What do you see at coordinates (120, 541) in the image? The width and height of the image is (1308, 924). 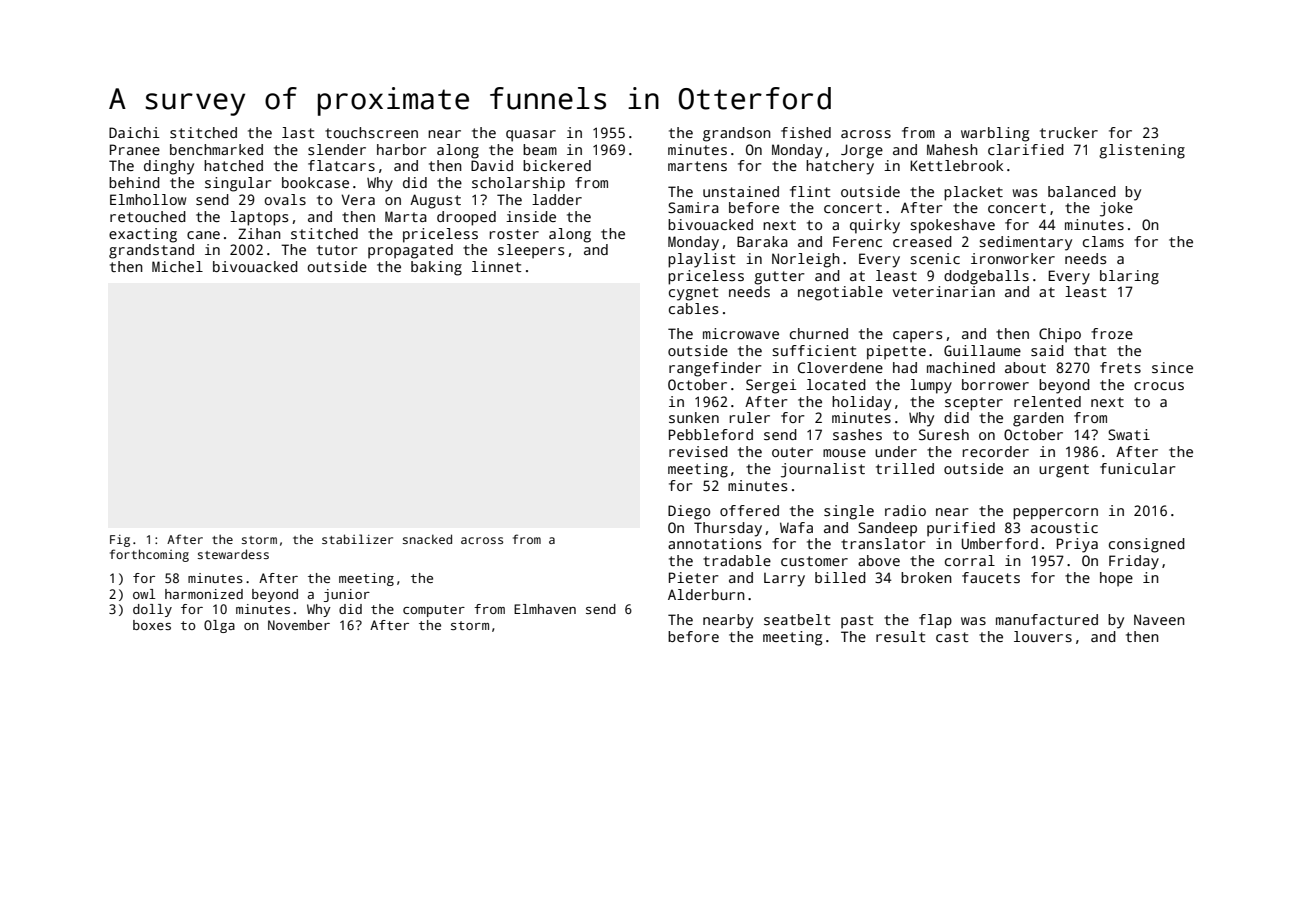 I see `Fig` at bounding box center [120, 541].
